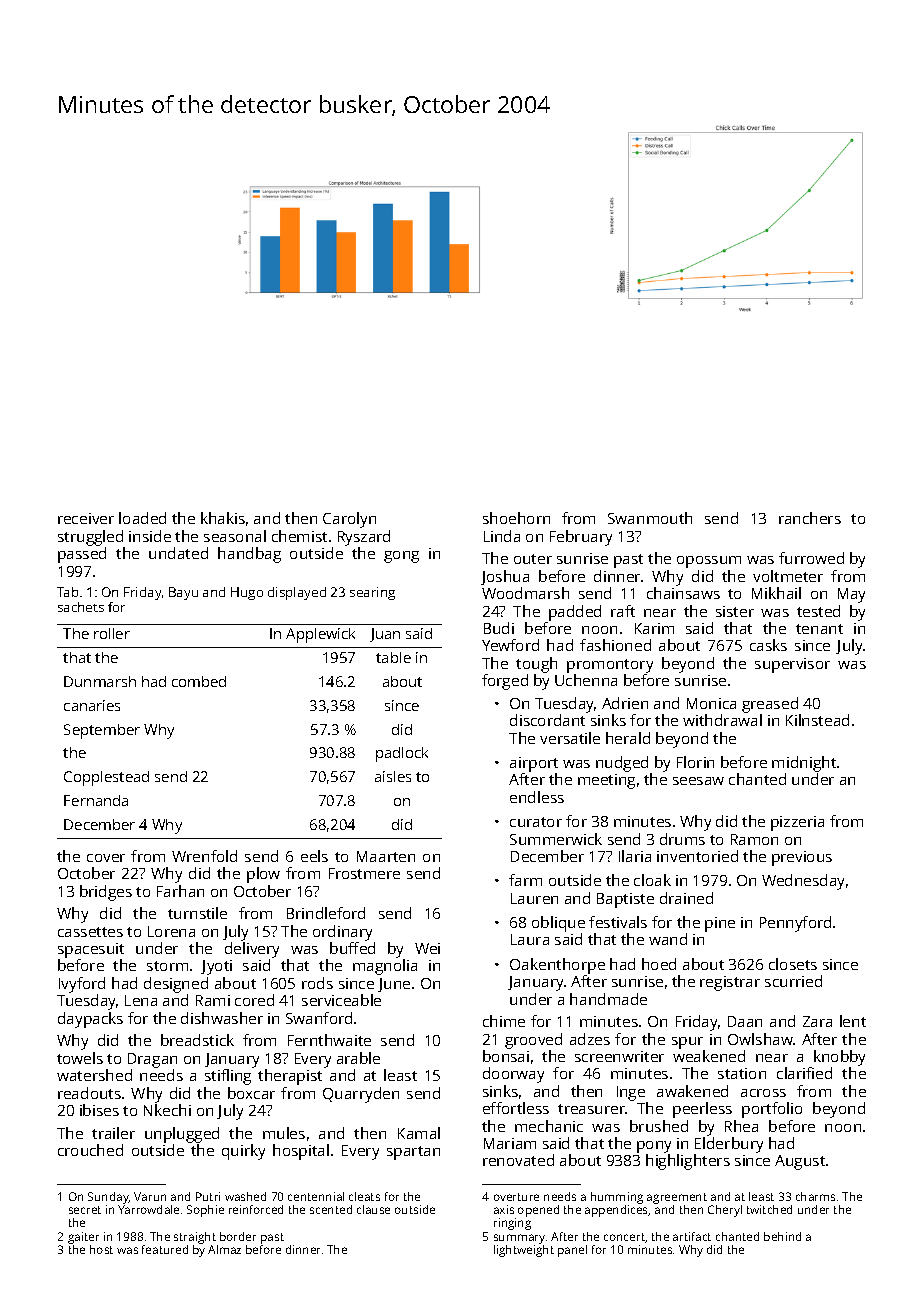  Describe the element at coordinates (810, 518) in the page. I see `ranchers` at that location.
